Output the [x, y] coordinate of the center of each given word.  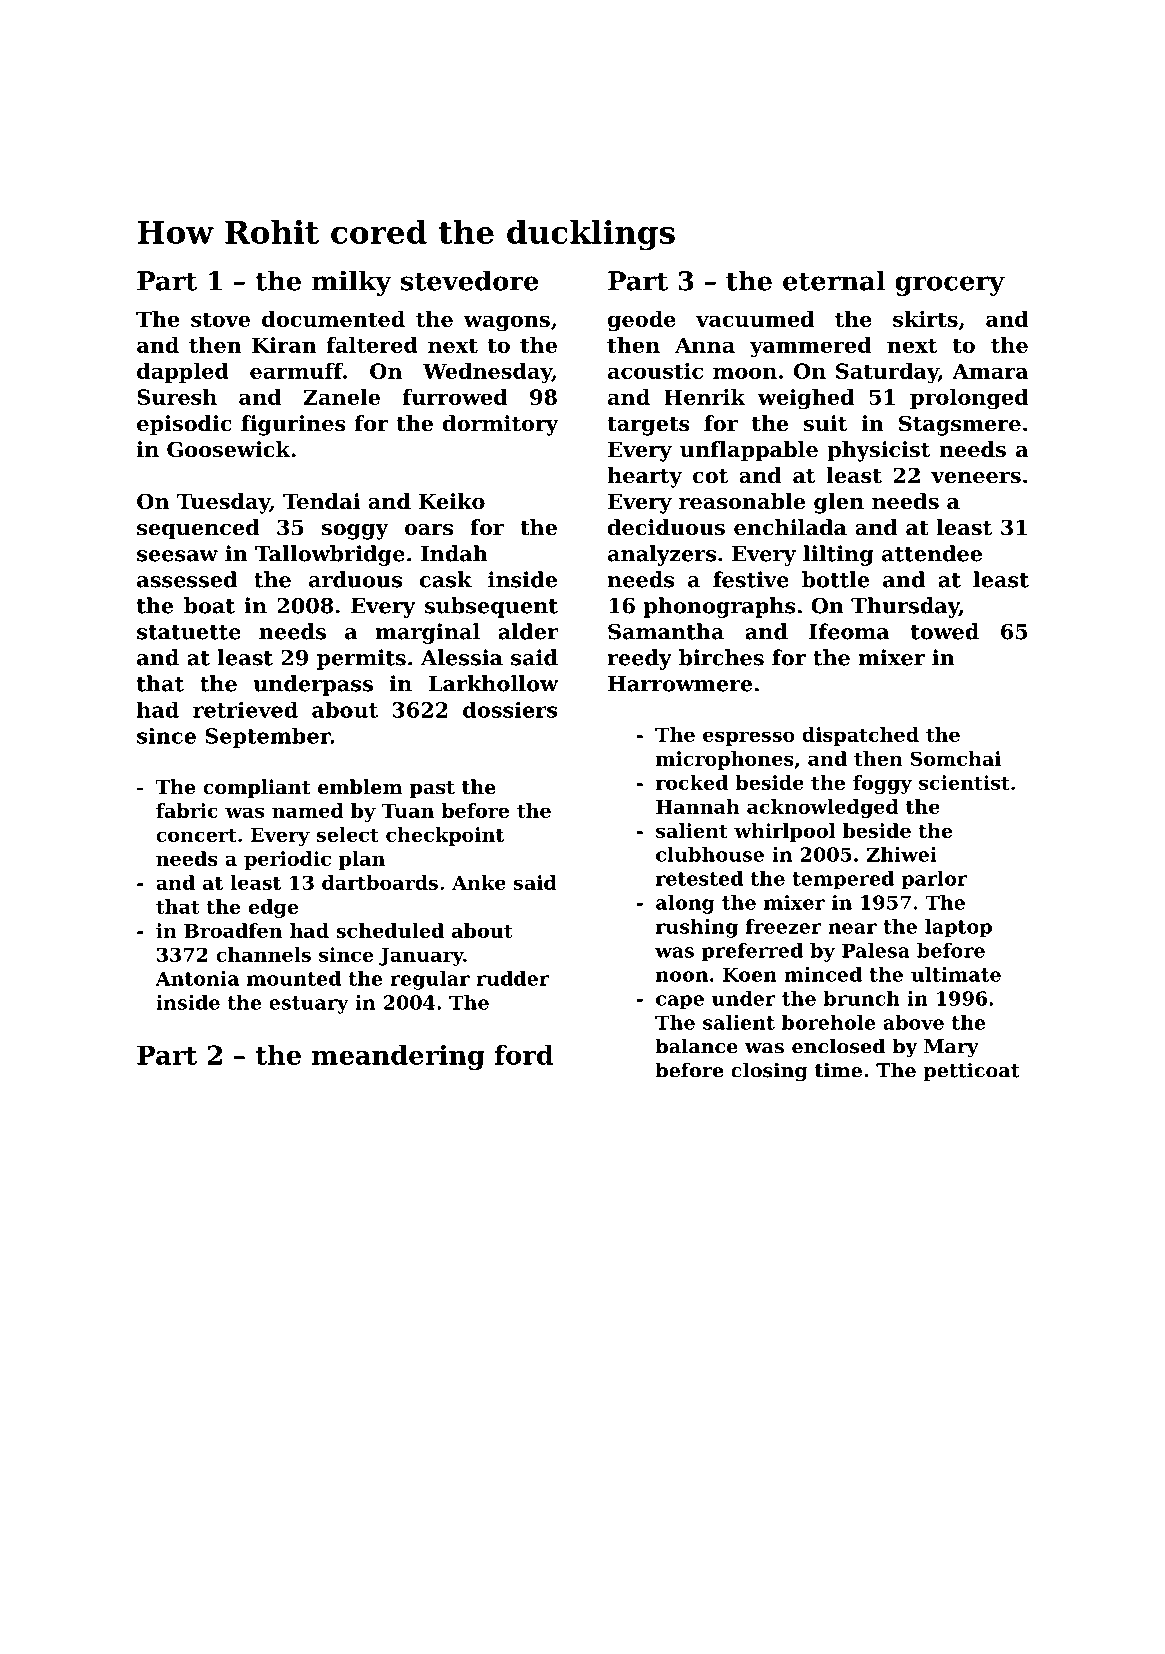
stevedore [469, 280]
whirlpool [784, 832]
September [268, 737]
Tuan [408, 811]
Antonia [197, 978]
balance [696, 1046]
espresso [749, 738]
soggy [355, 532]
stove [220, 319]
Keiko [452, 501]
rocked [692, 782]
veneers [976, 478]
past [432, 789]
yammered [810, 347]
